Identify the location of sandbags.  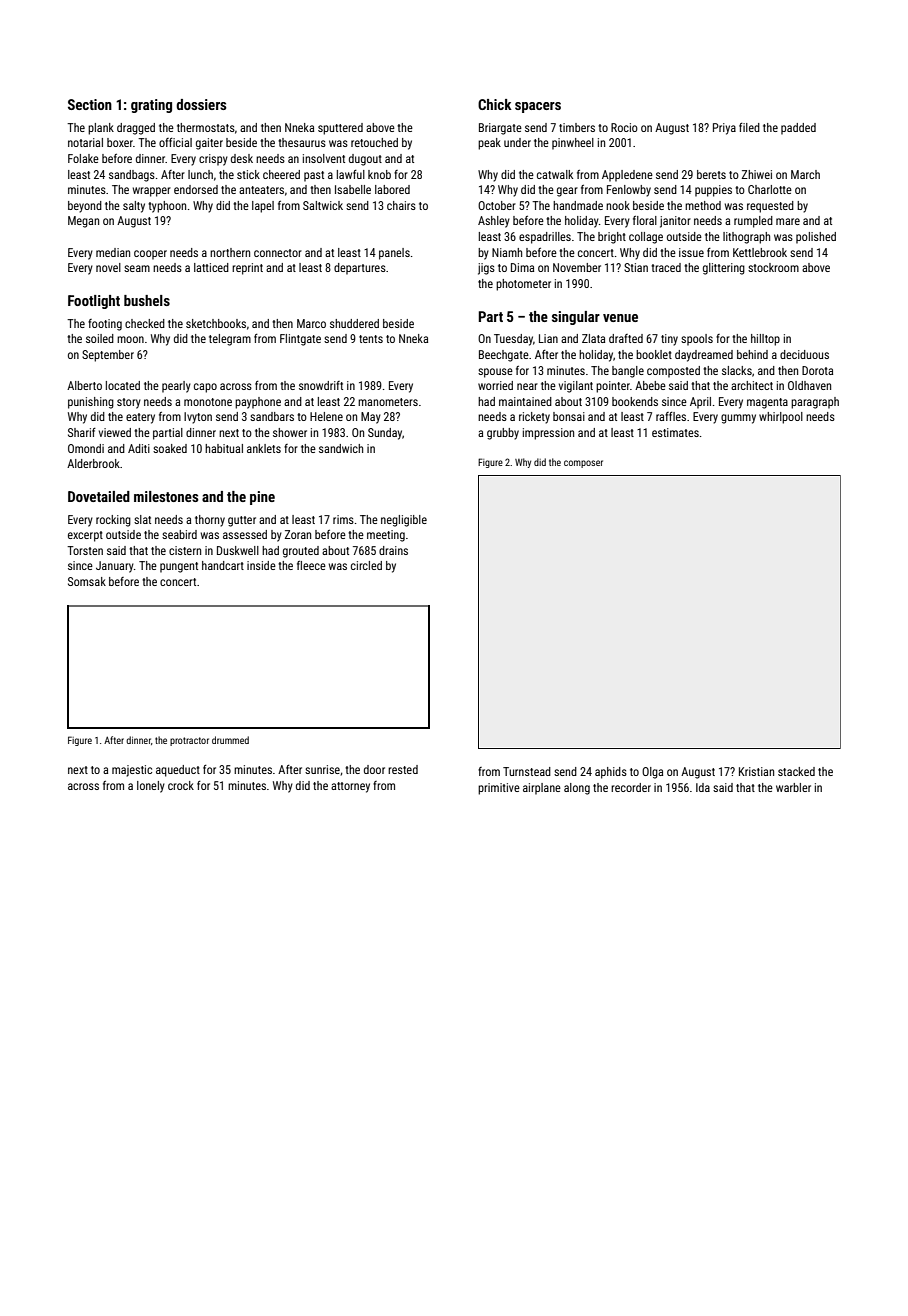
(132, 176).
